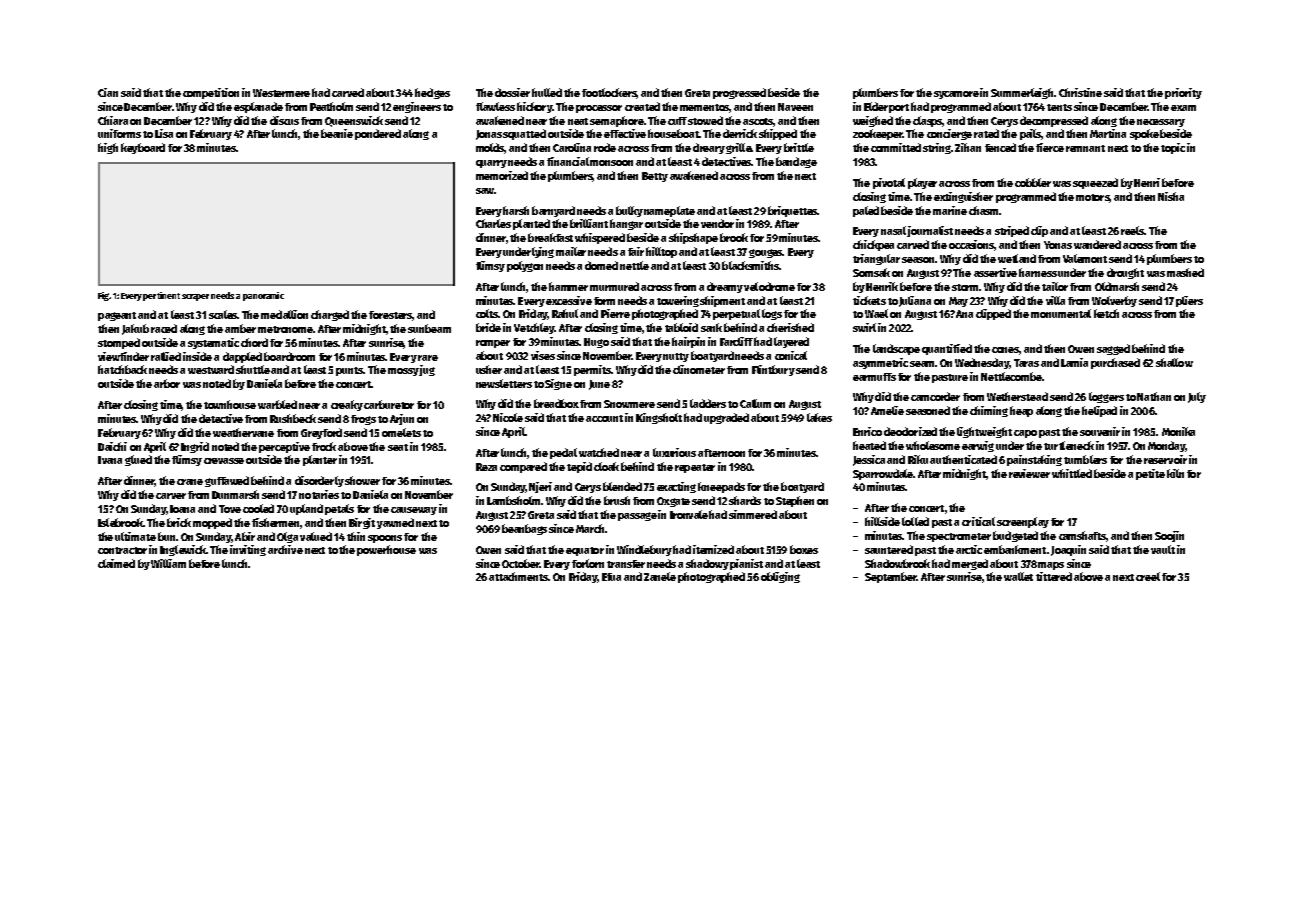 The image size is (1308, 924). I want to click on cobbler, so click(1033, 182).
